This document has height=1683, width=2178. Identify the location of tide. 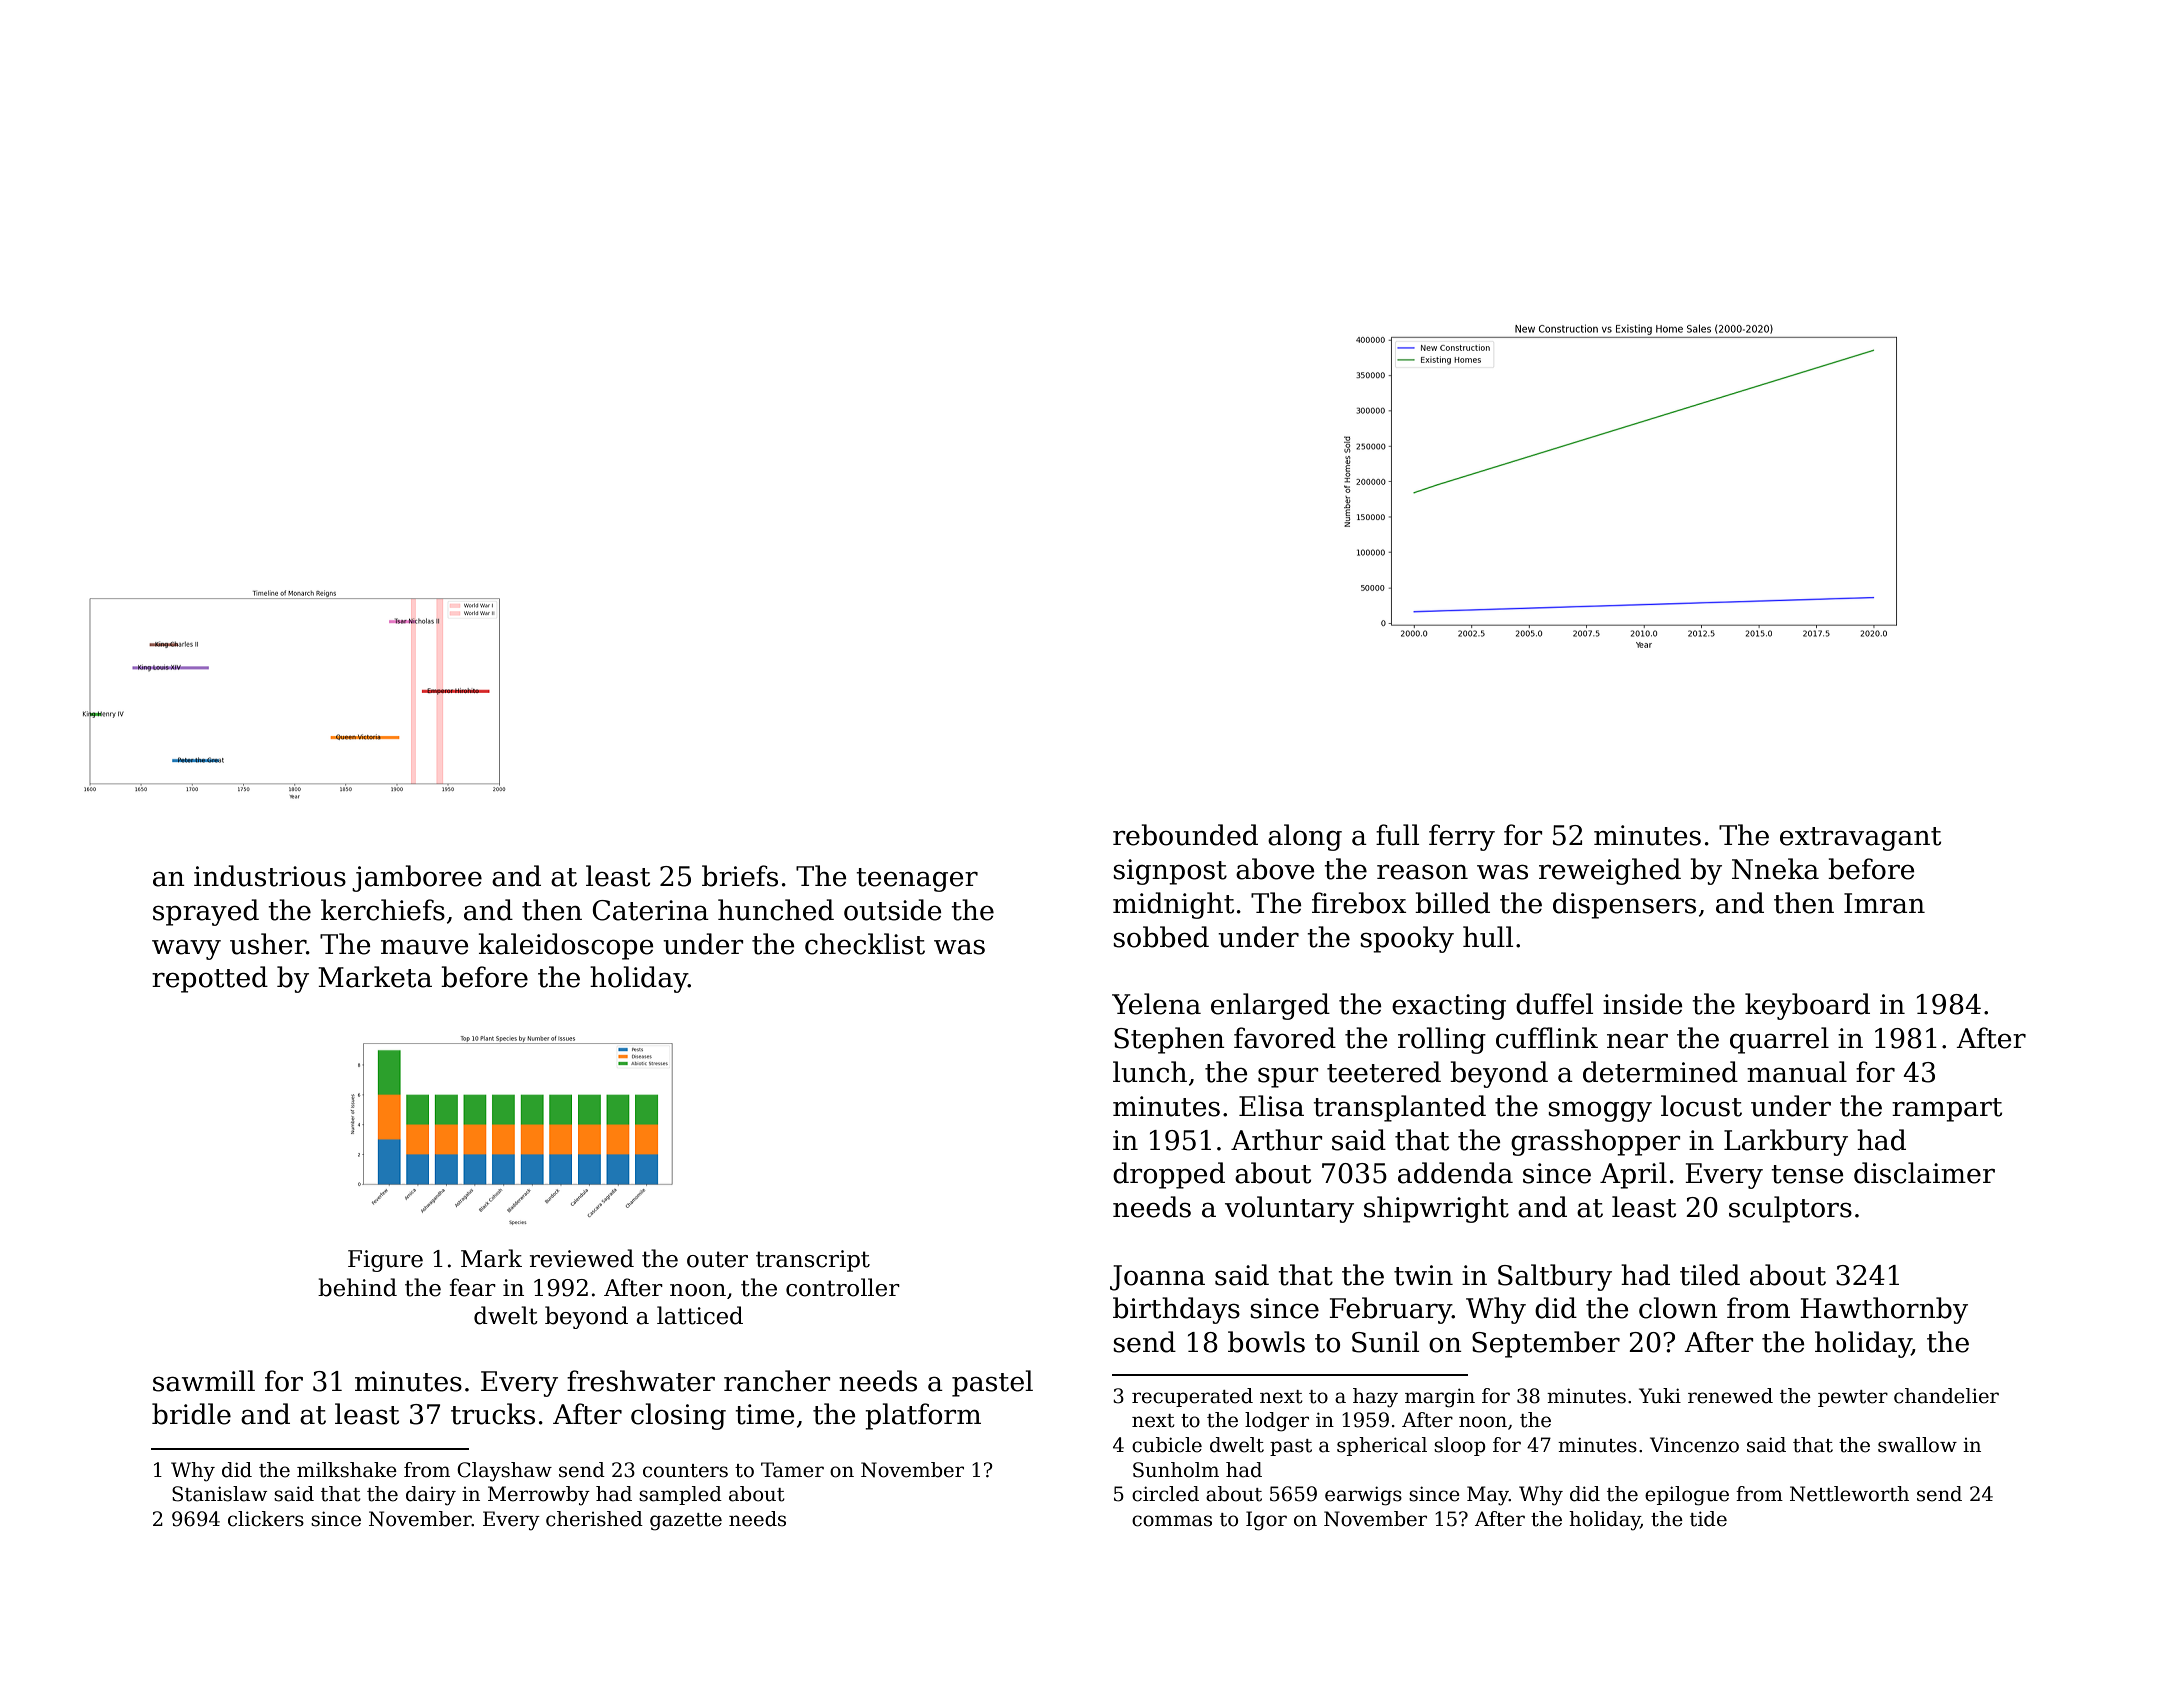
(1708, 1519).
